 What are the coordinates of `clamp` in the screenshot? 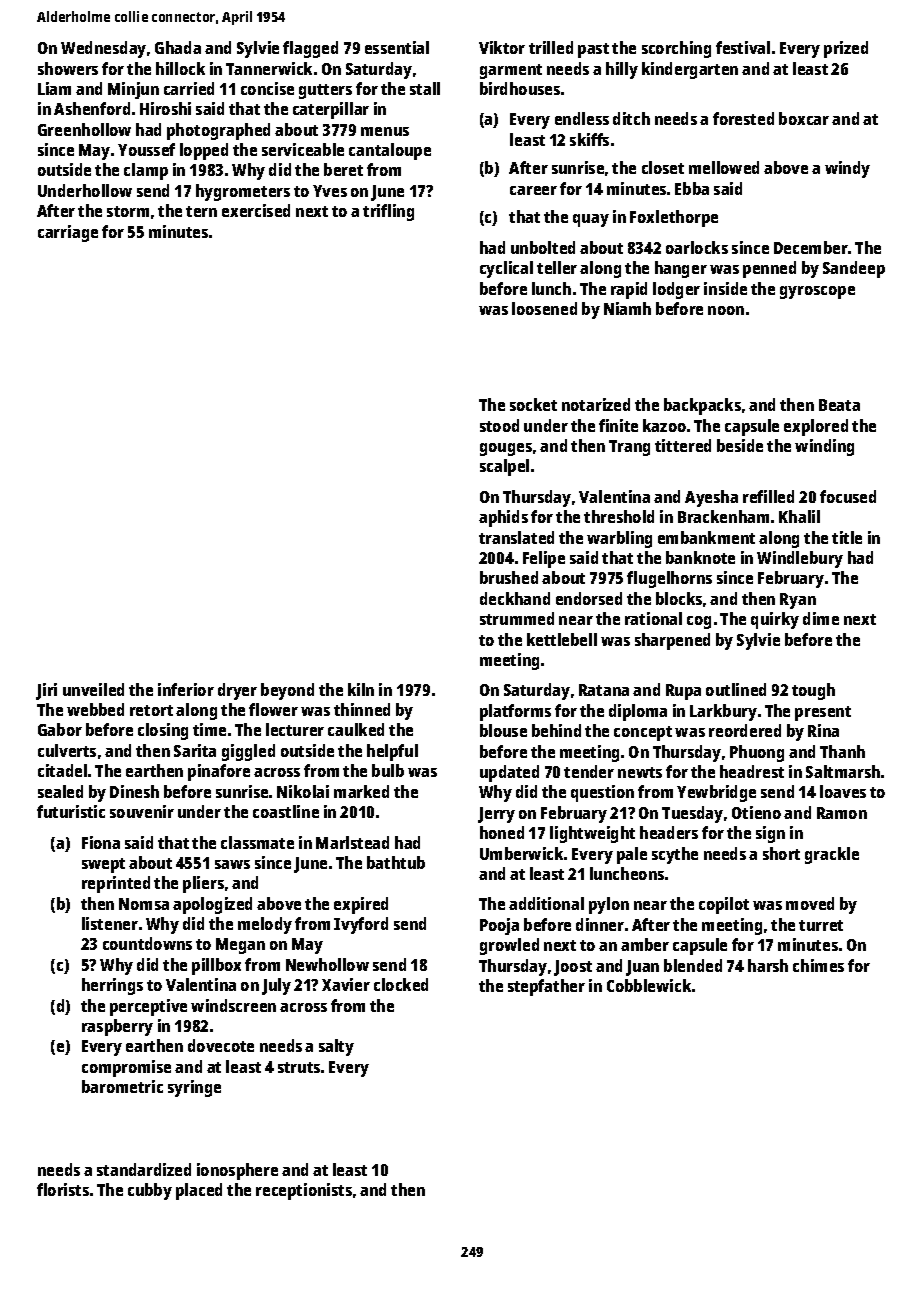 It's located at (146, 171).
